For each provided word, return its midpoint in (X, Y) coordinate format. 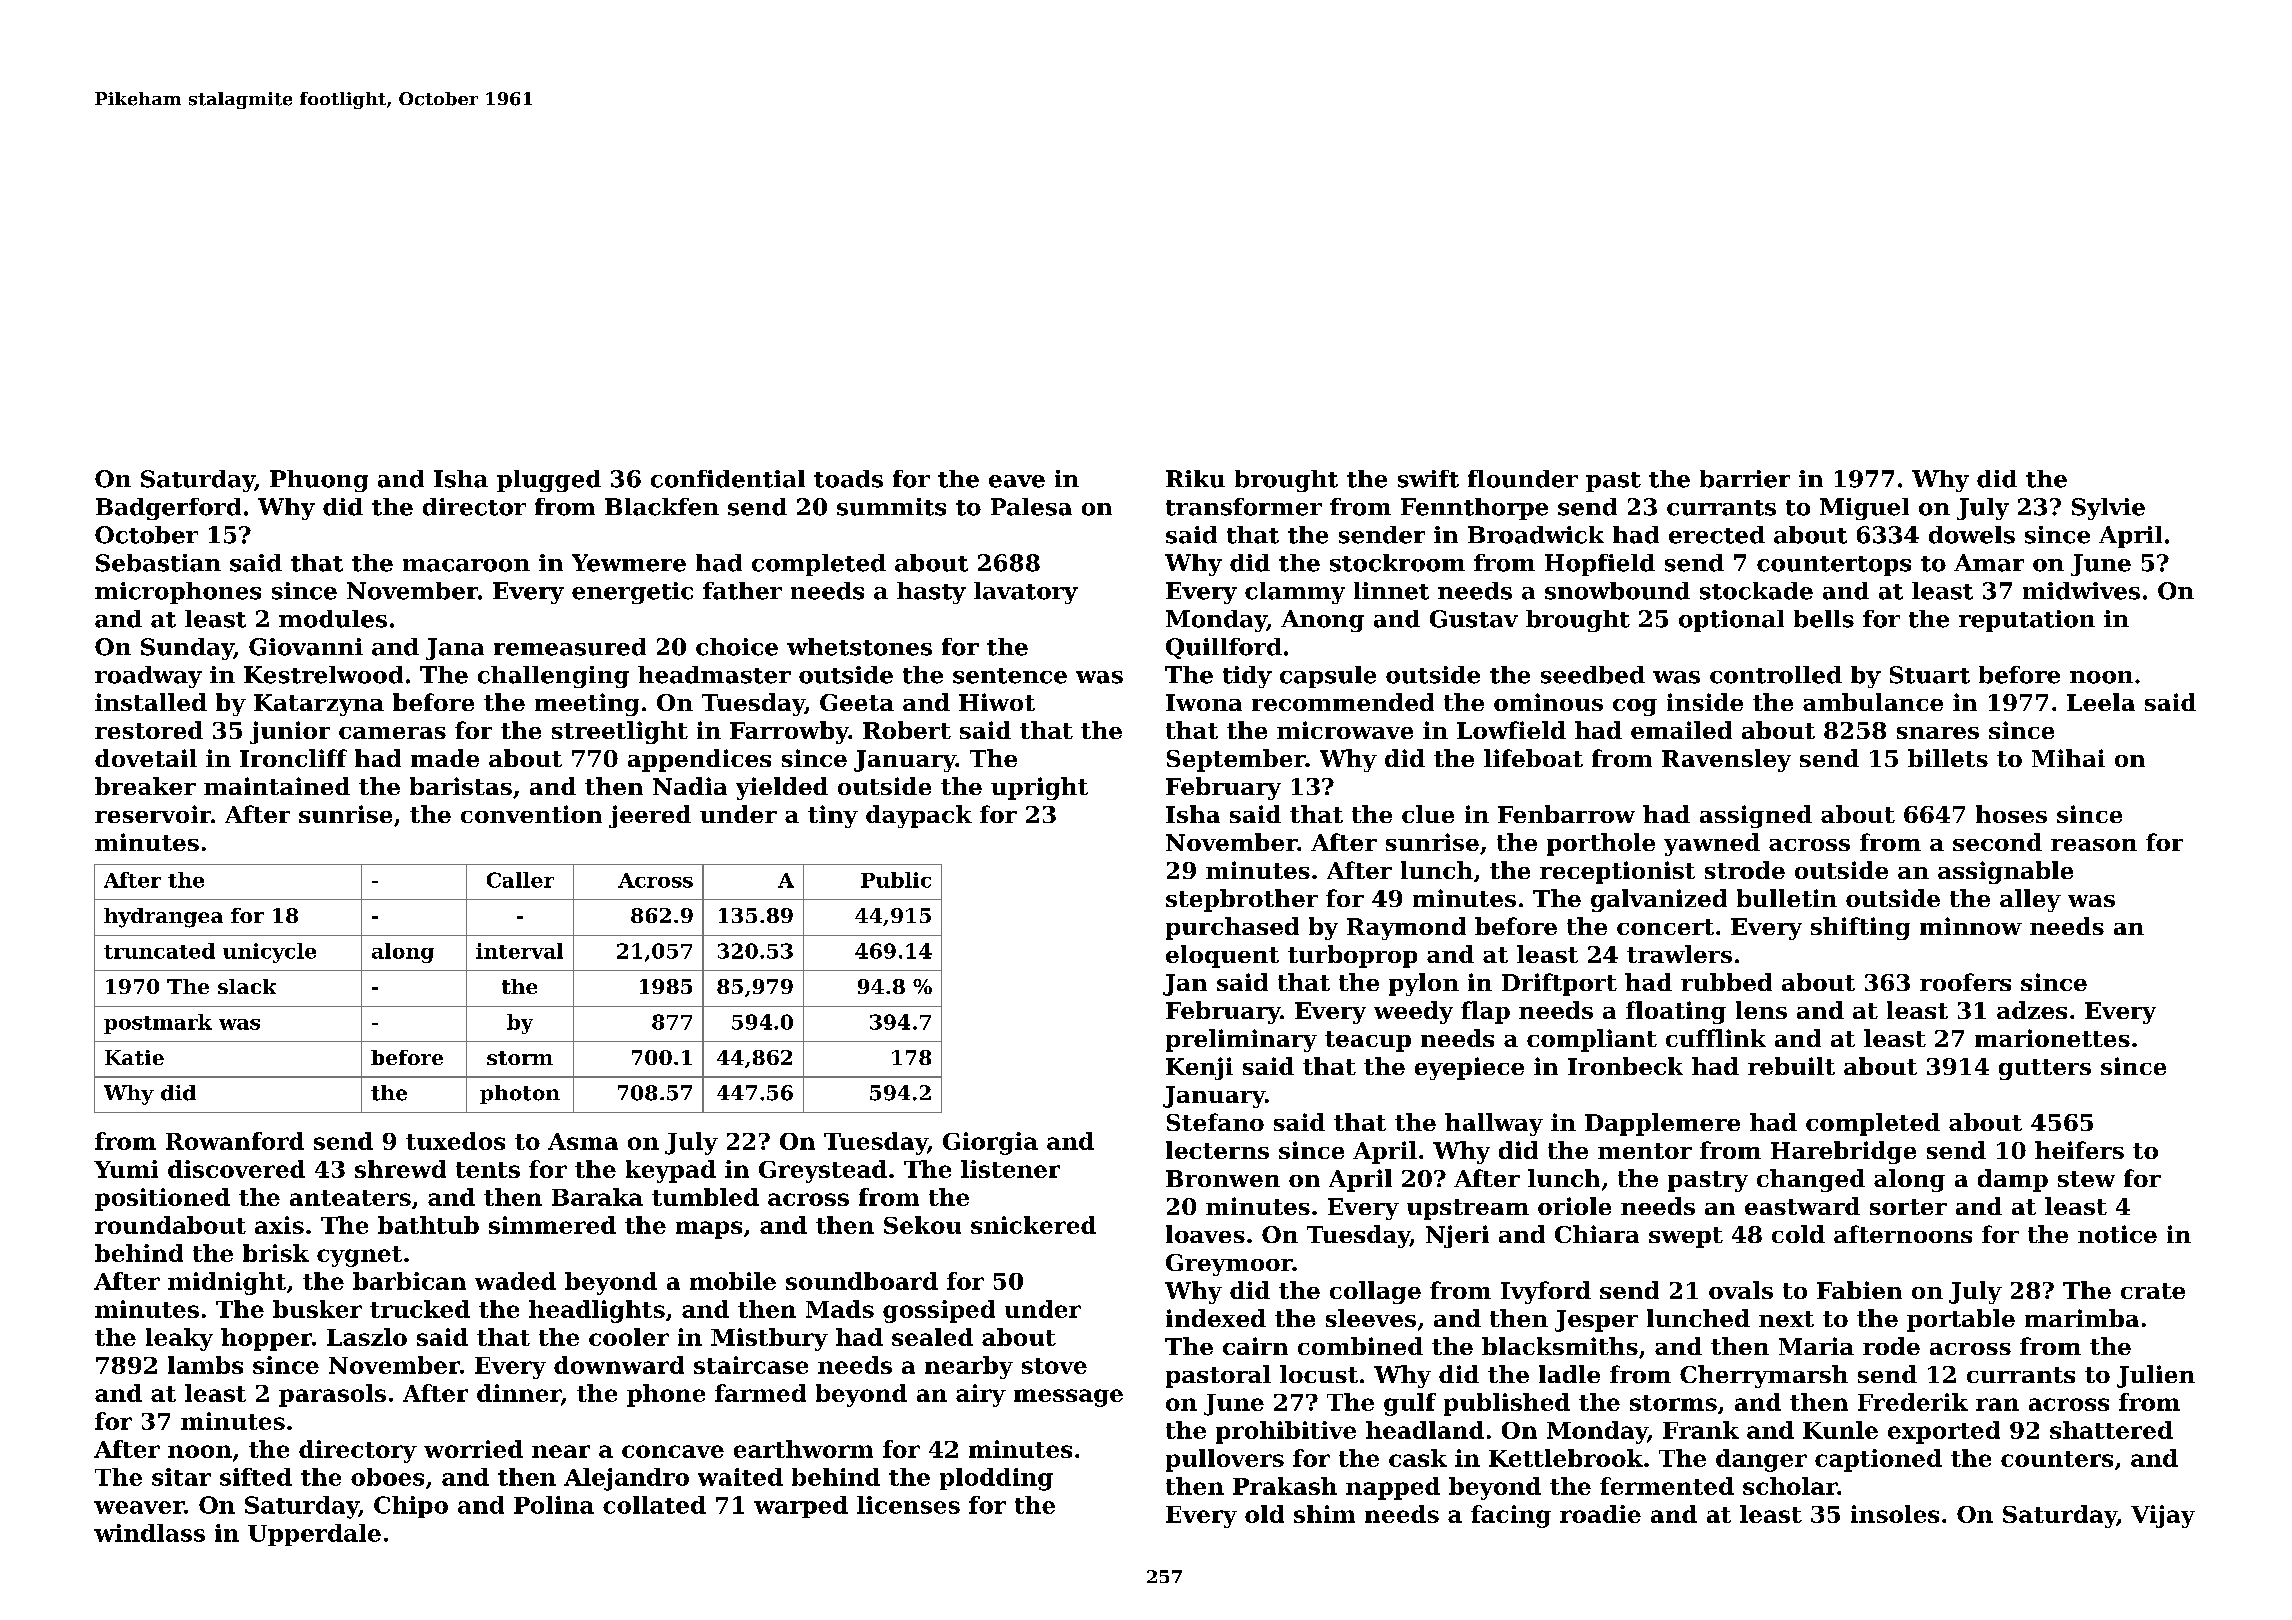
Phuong (319, 481)
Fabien (1859, 1290)
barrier (1745, 479)
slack (247, 986)
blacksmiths (1560, 1346)
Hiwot (997, 702)
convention (531, 814)
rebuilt (1791, 1066)
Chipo (411, 1507)
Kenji (1199, 1068)
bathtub (428, 1225)
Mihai (2068, 758)
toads (848, 479)
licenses (908, 1505)
